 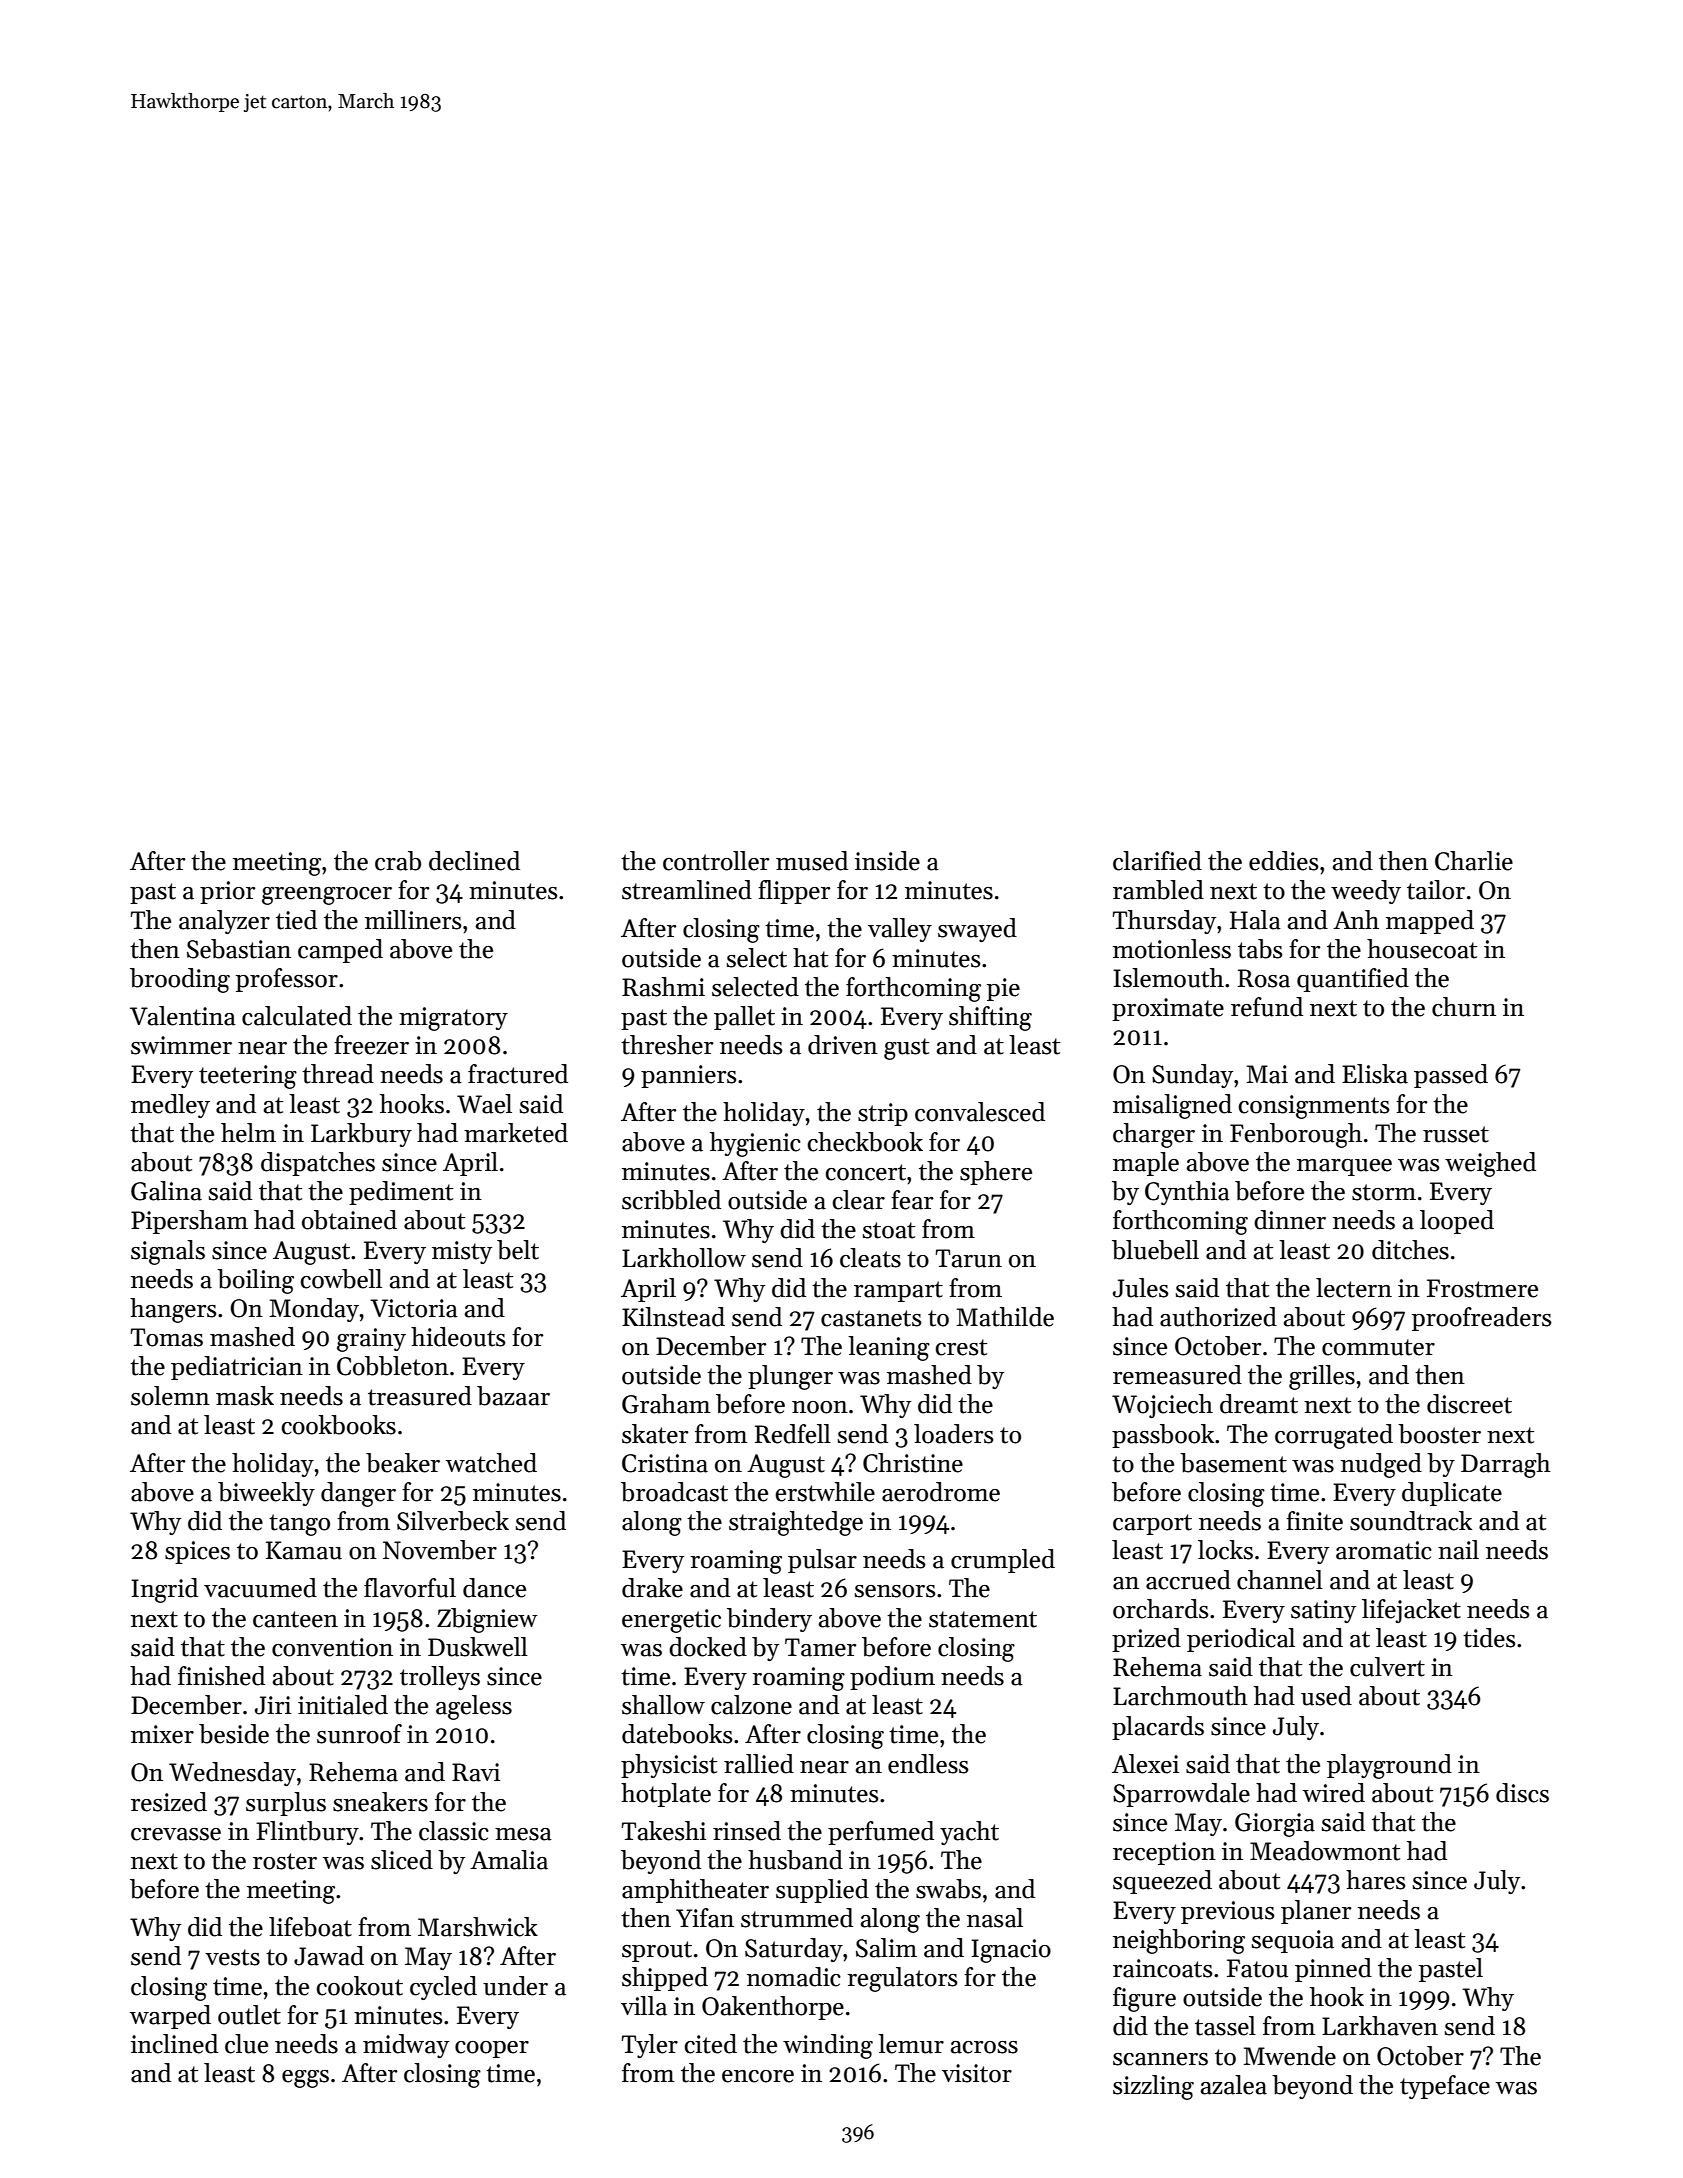 What do you see at coordinates (913, 1463) in the screenshot?
I see `Christine` at bounding box center [913, 1463].
